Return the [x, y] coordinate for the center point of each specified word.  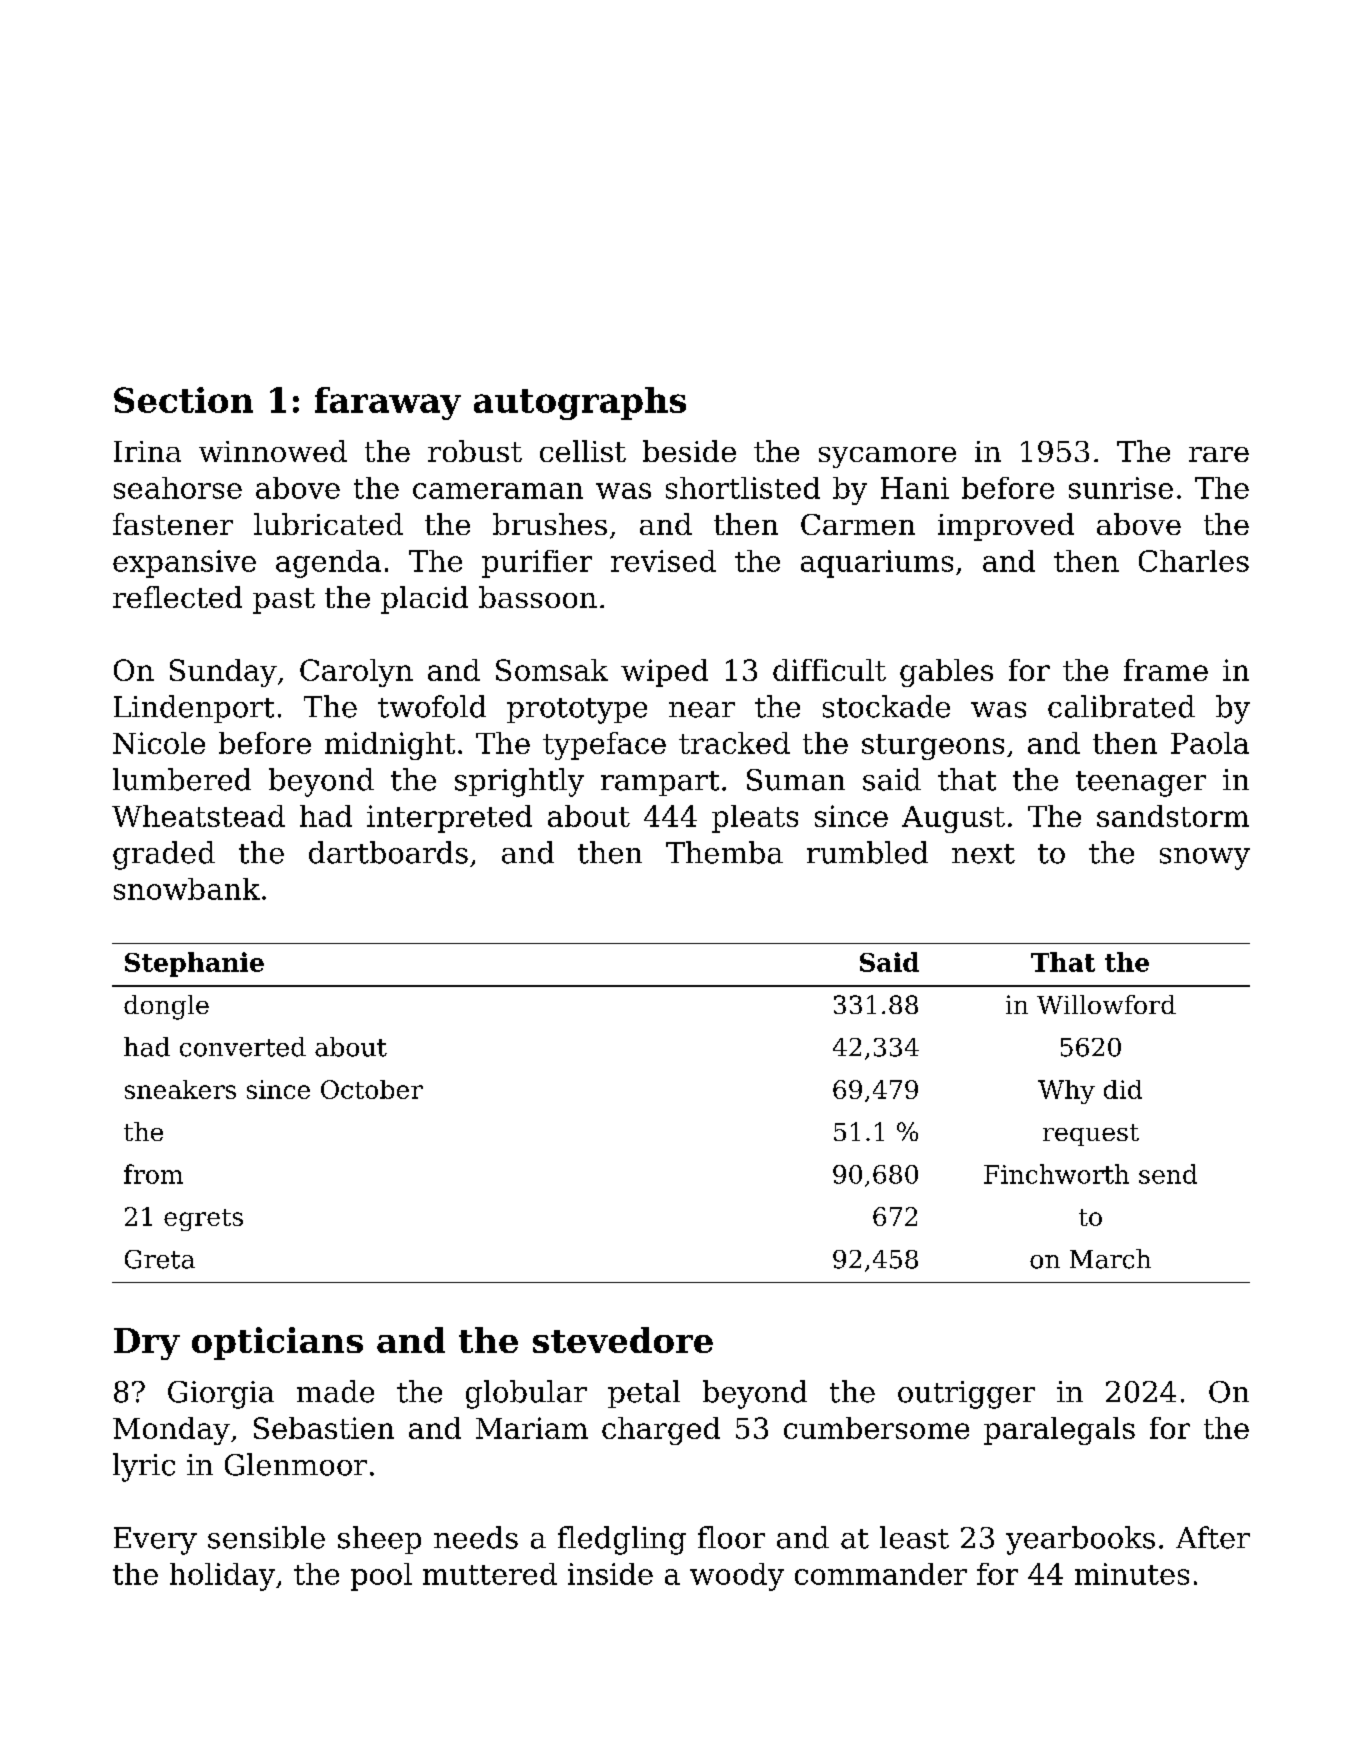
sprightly [519, 782]
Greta [160, 1259]
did [1123, 1089]
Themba [724, 852]
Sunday [223, 673]
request [1091, 1135]
